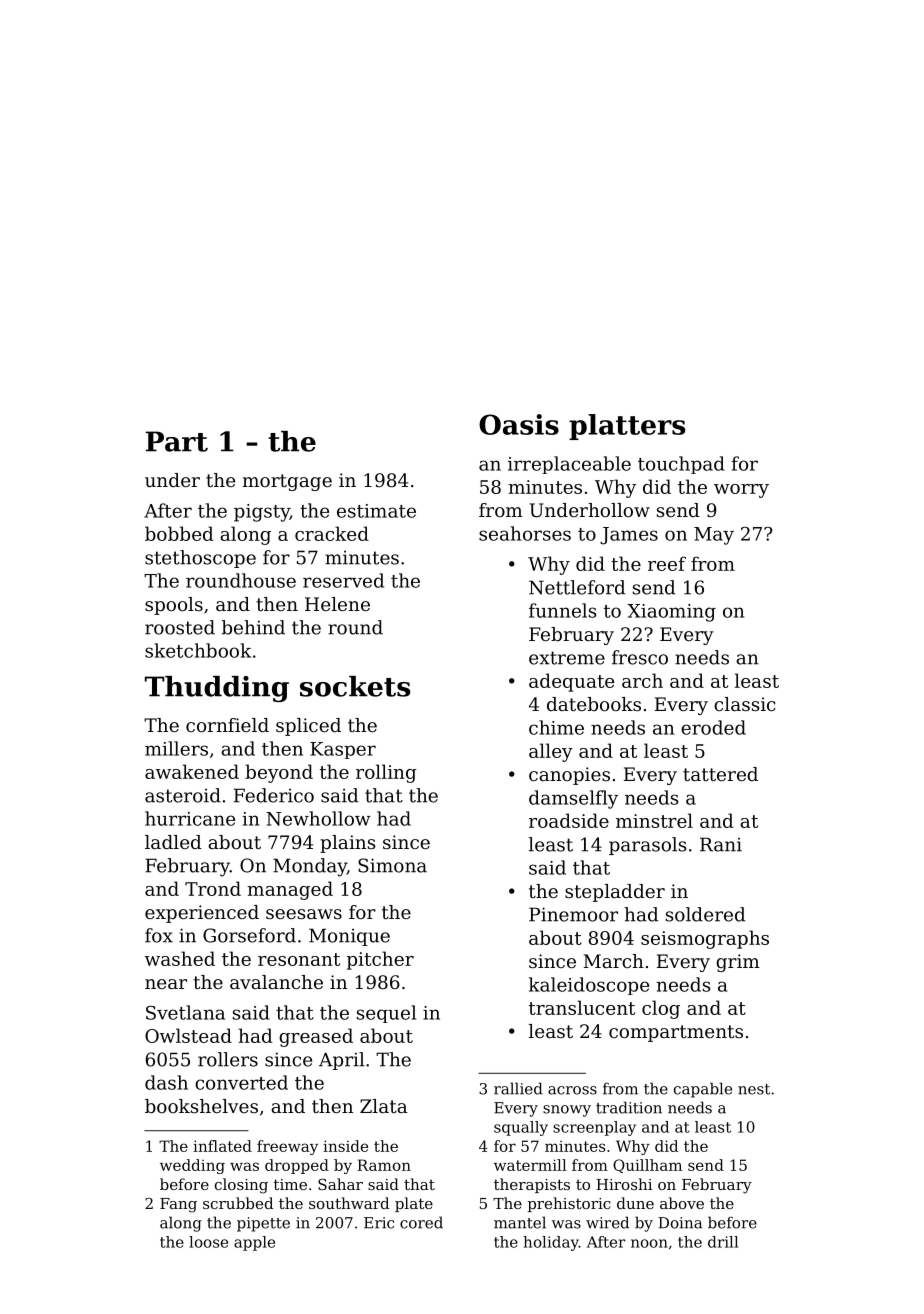  Describe the element at coordinates (721, 844) in the page. I see `Rani` at that location.
